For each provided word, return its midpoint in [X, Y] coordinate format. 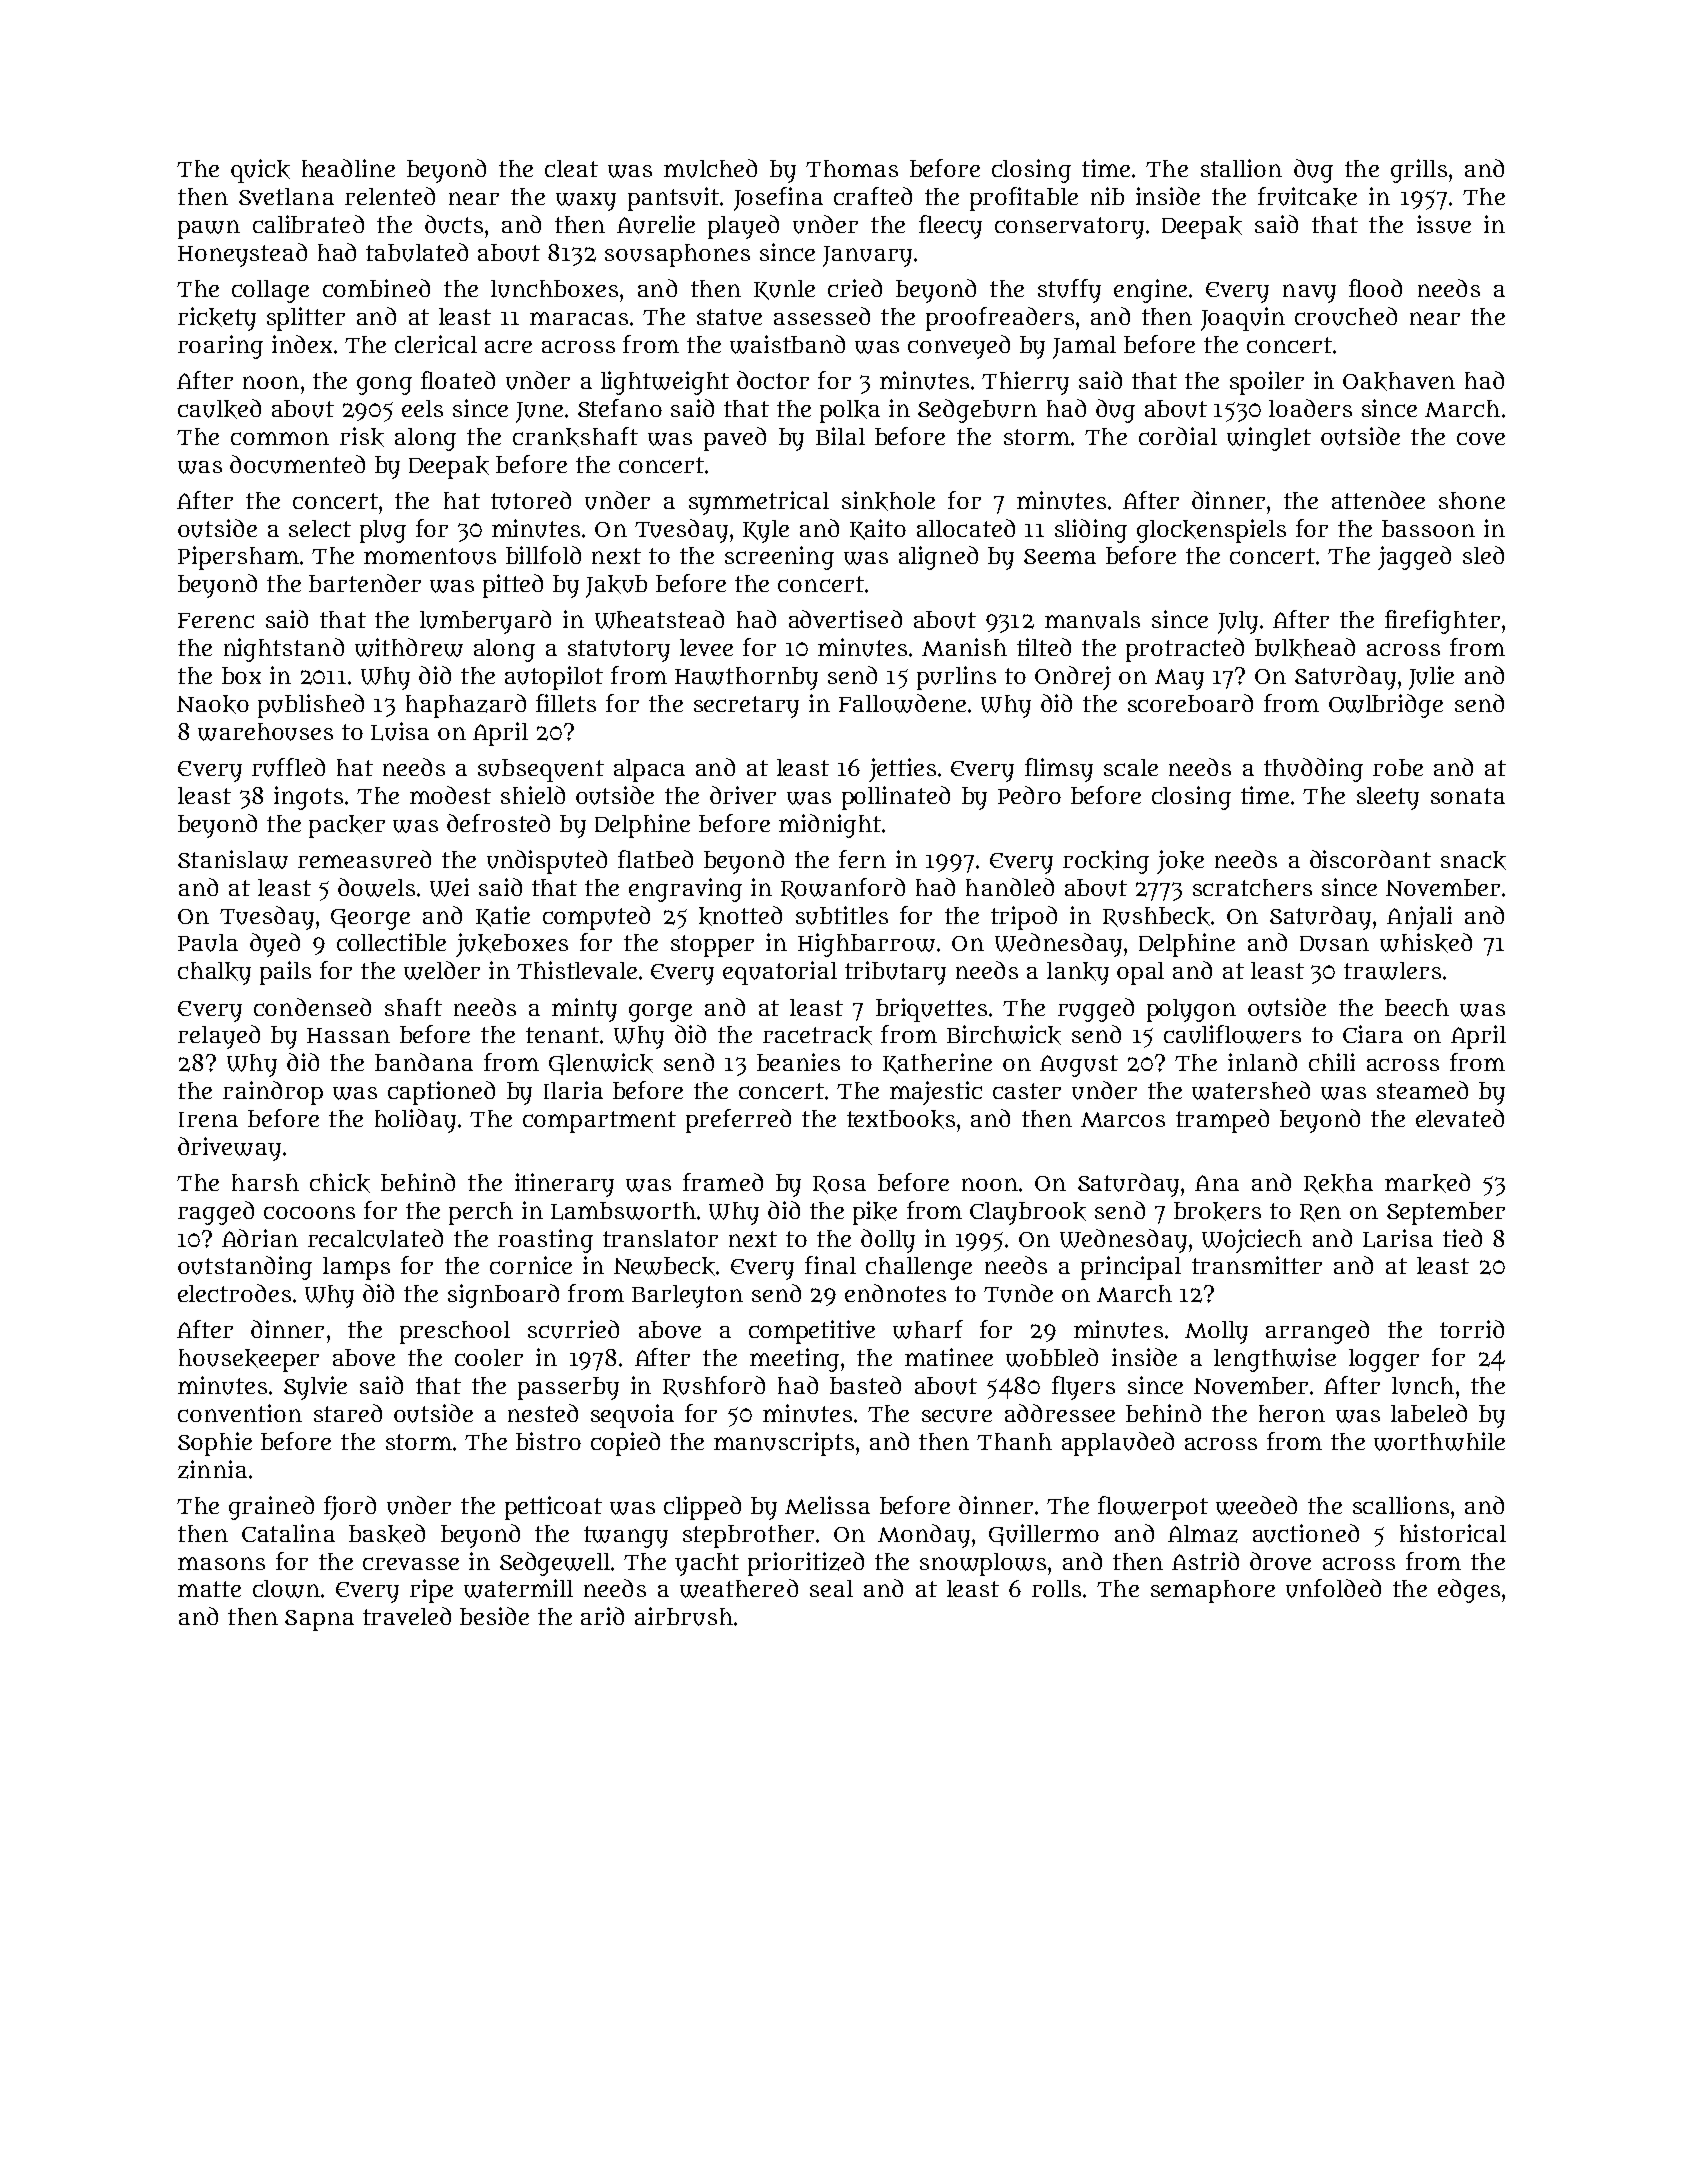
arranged [1317, 1332]
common [280, 438]
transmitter [1257, 1265]
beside [494, 1616]
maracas [579, 318]
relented [390, 196]
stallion [1241, 168]
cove [1481, 438]
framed [723, 1182]
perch [481, 1213]
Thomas [852, 168]
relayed [219, 1037]
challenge [919, 1268]
